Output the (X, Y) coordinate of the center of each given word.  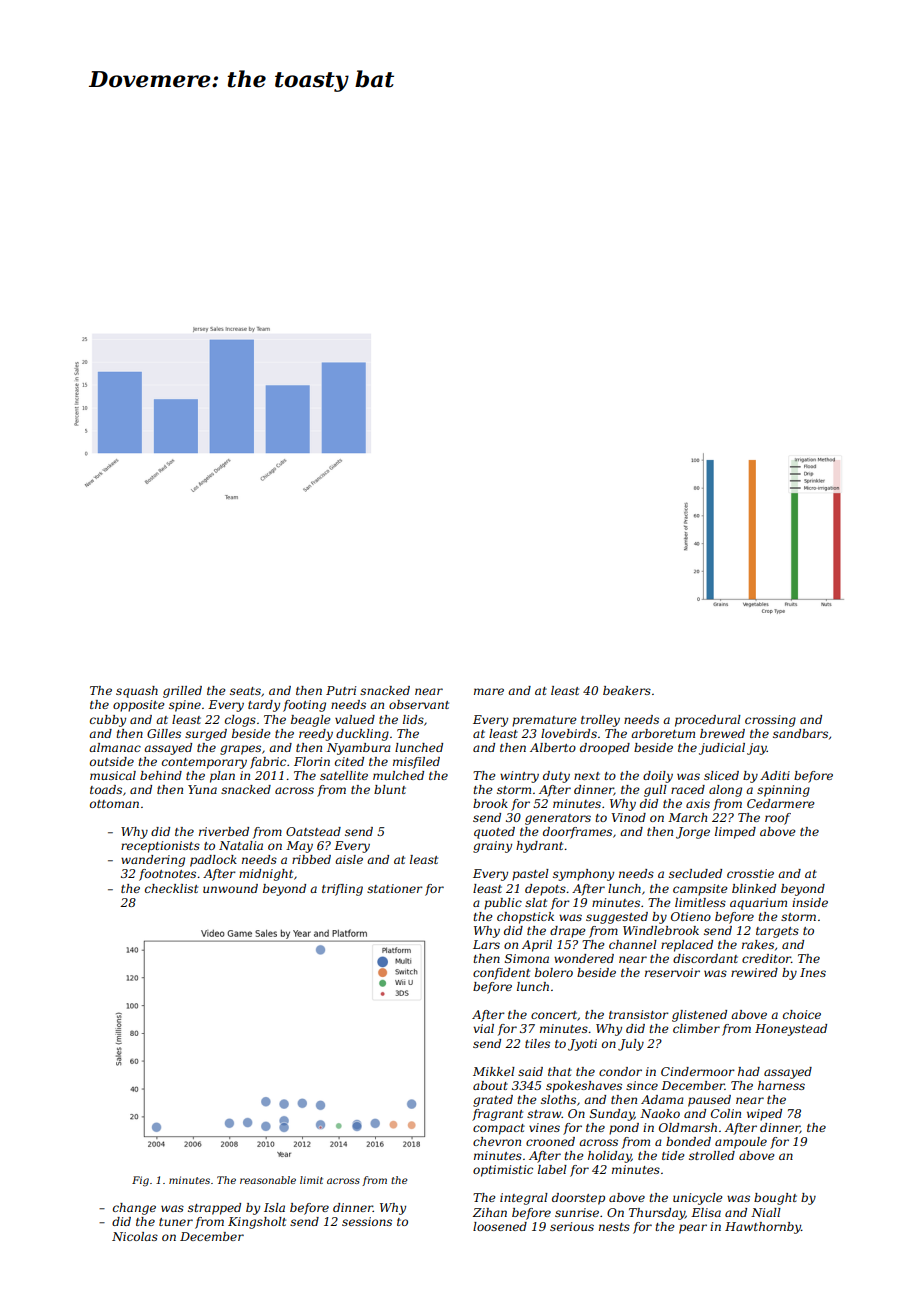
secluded (695, 873)
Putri (341, 690)
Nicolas (135, 1236)
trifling (342, 890)
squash (137, 692)
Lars (486, 944)
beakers (627, 690)
